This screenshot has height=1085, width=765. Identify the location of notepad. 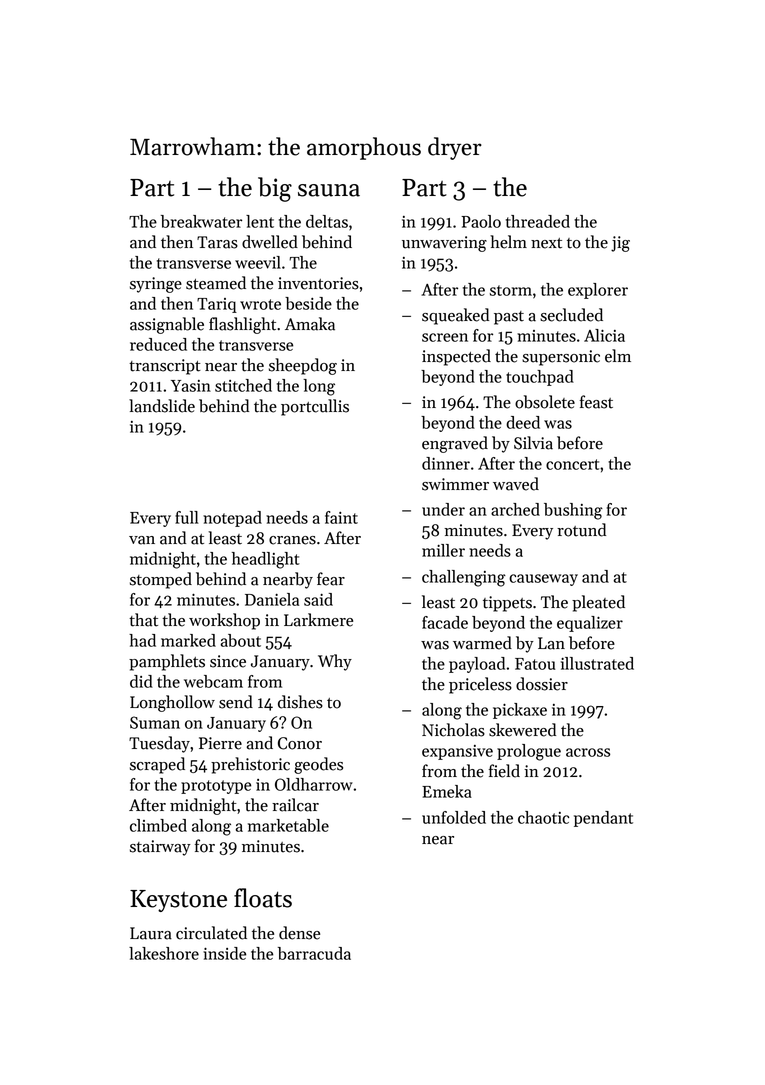
(232, 519).
